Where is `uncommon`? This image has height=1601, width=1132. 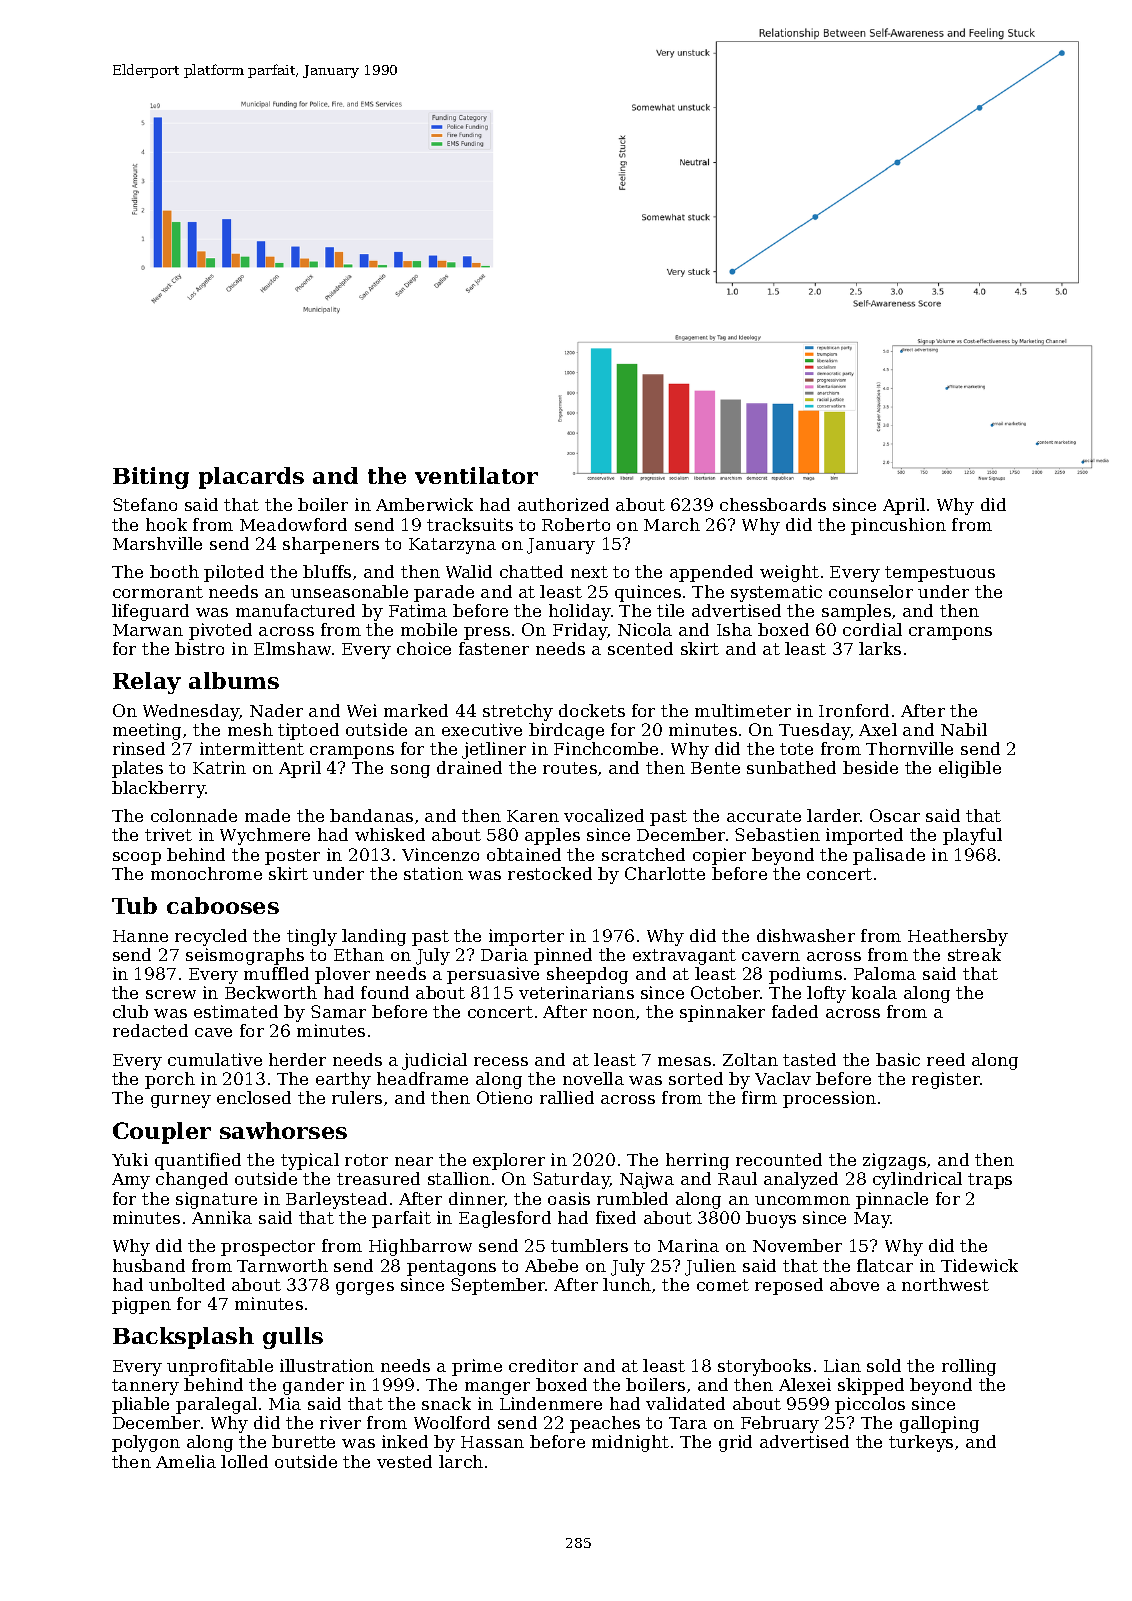
uncommon is located at coordinates (802, 1200).
